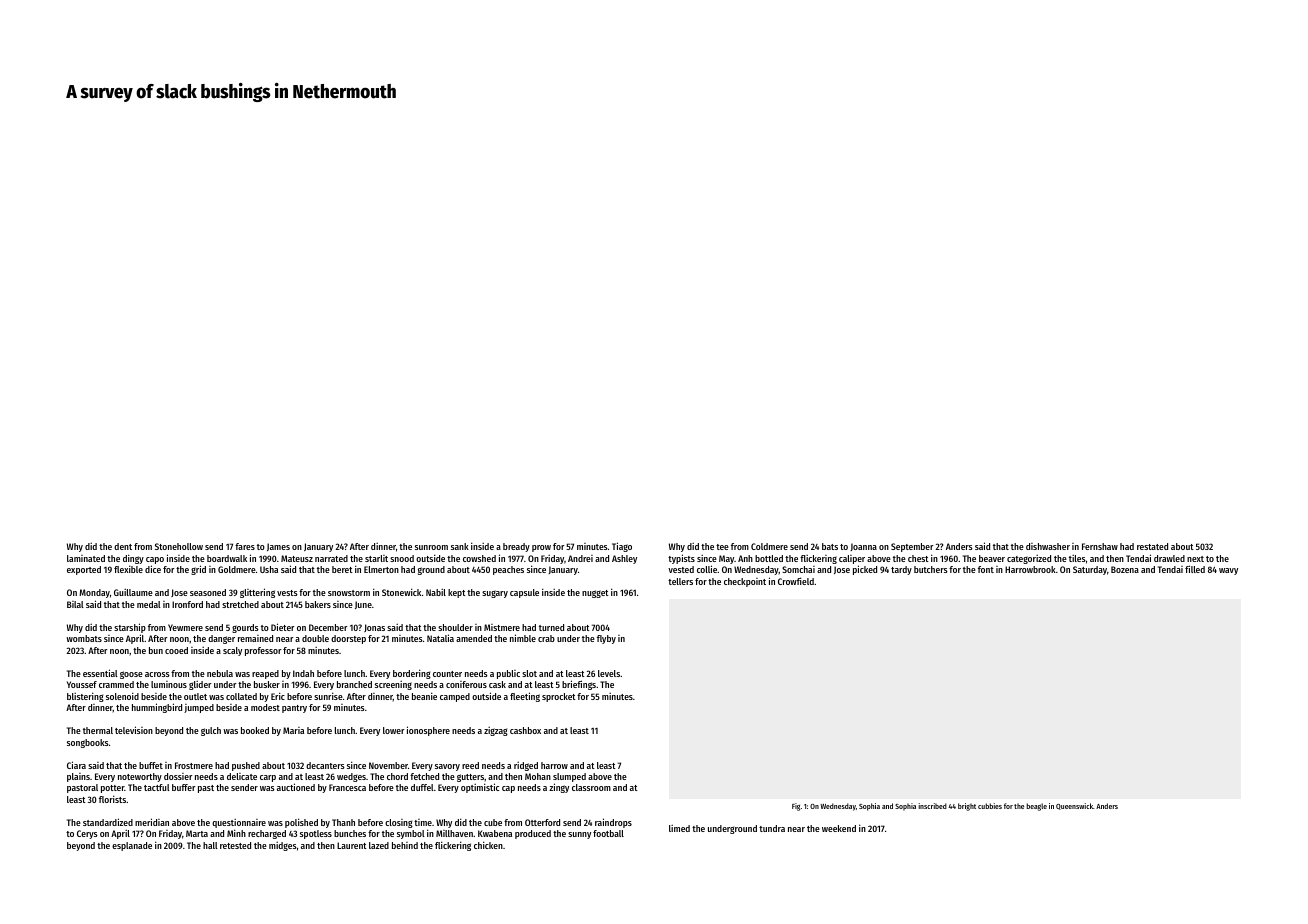 The height and width of the image is (924, 1308). Describe the element at coordinates (863, 547) in the image. I see `Joanna` at that location.
